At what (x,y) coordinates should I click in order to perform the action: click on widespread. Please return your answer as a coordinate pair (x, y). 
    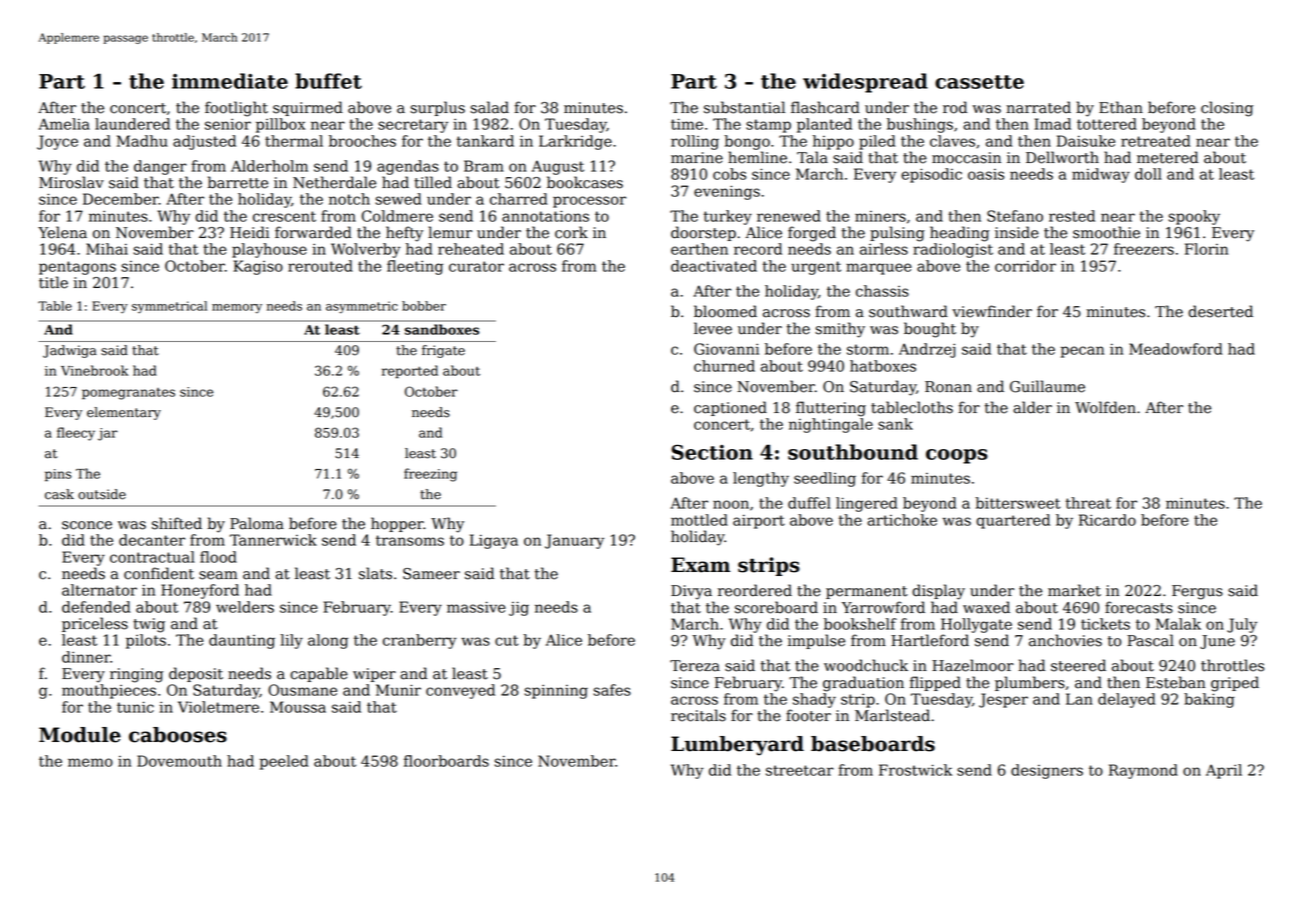
    Looking at the image, I should click on (865, 83).
